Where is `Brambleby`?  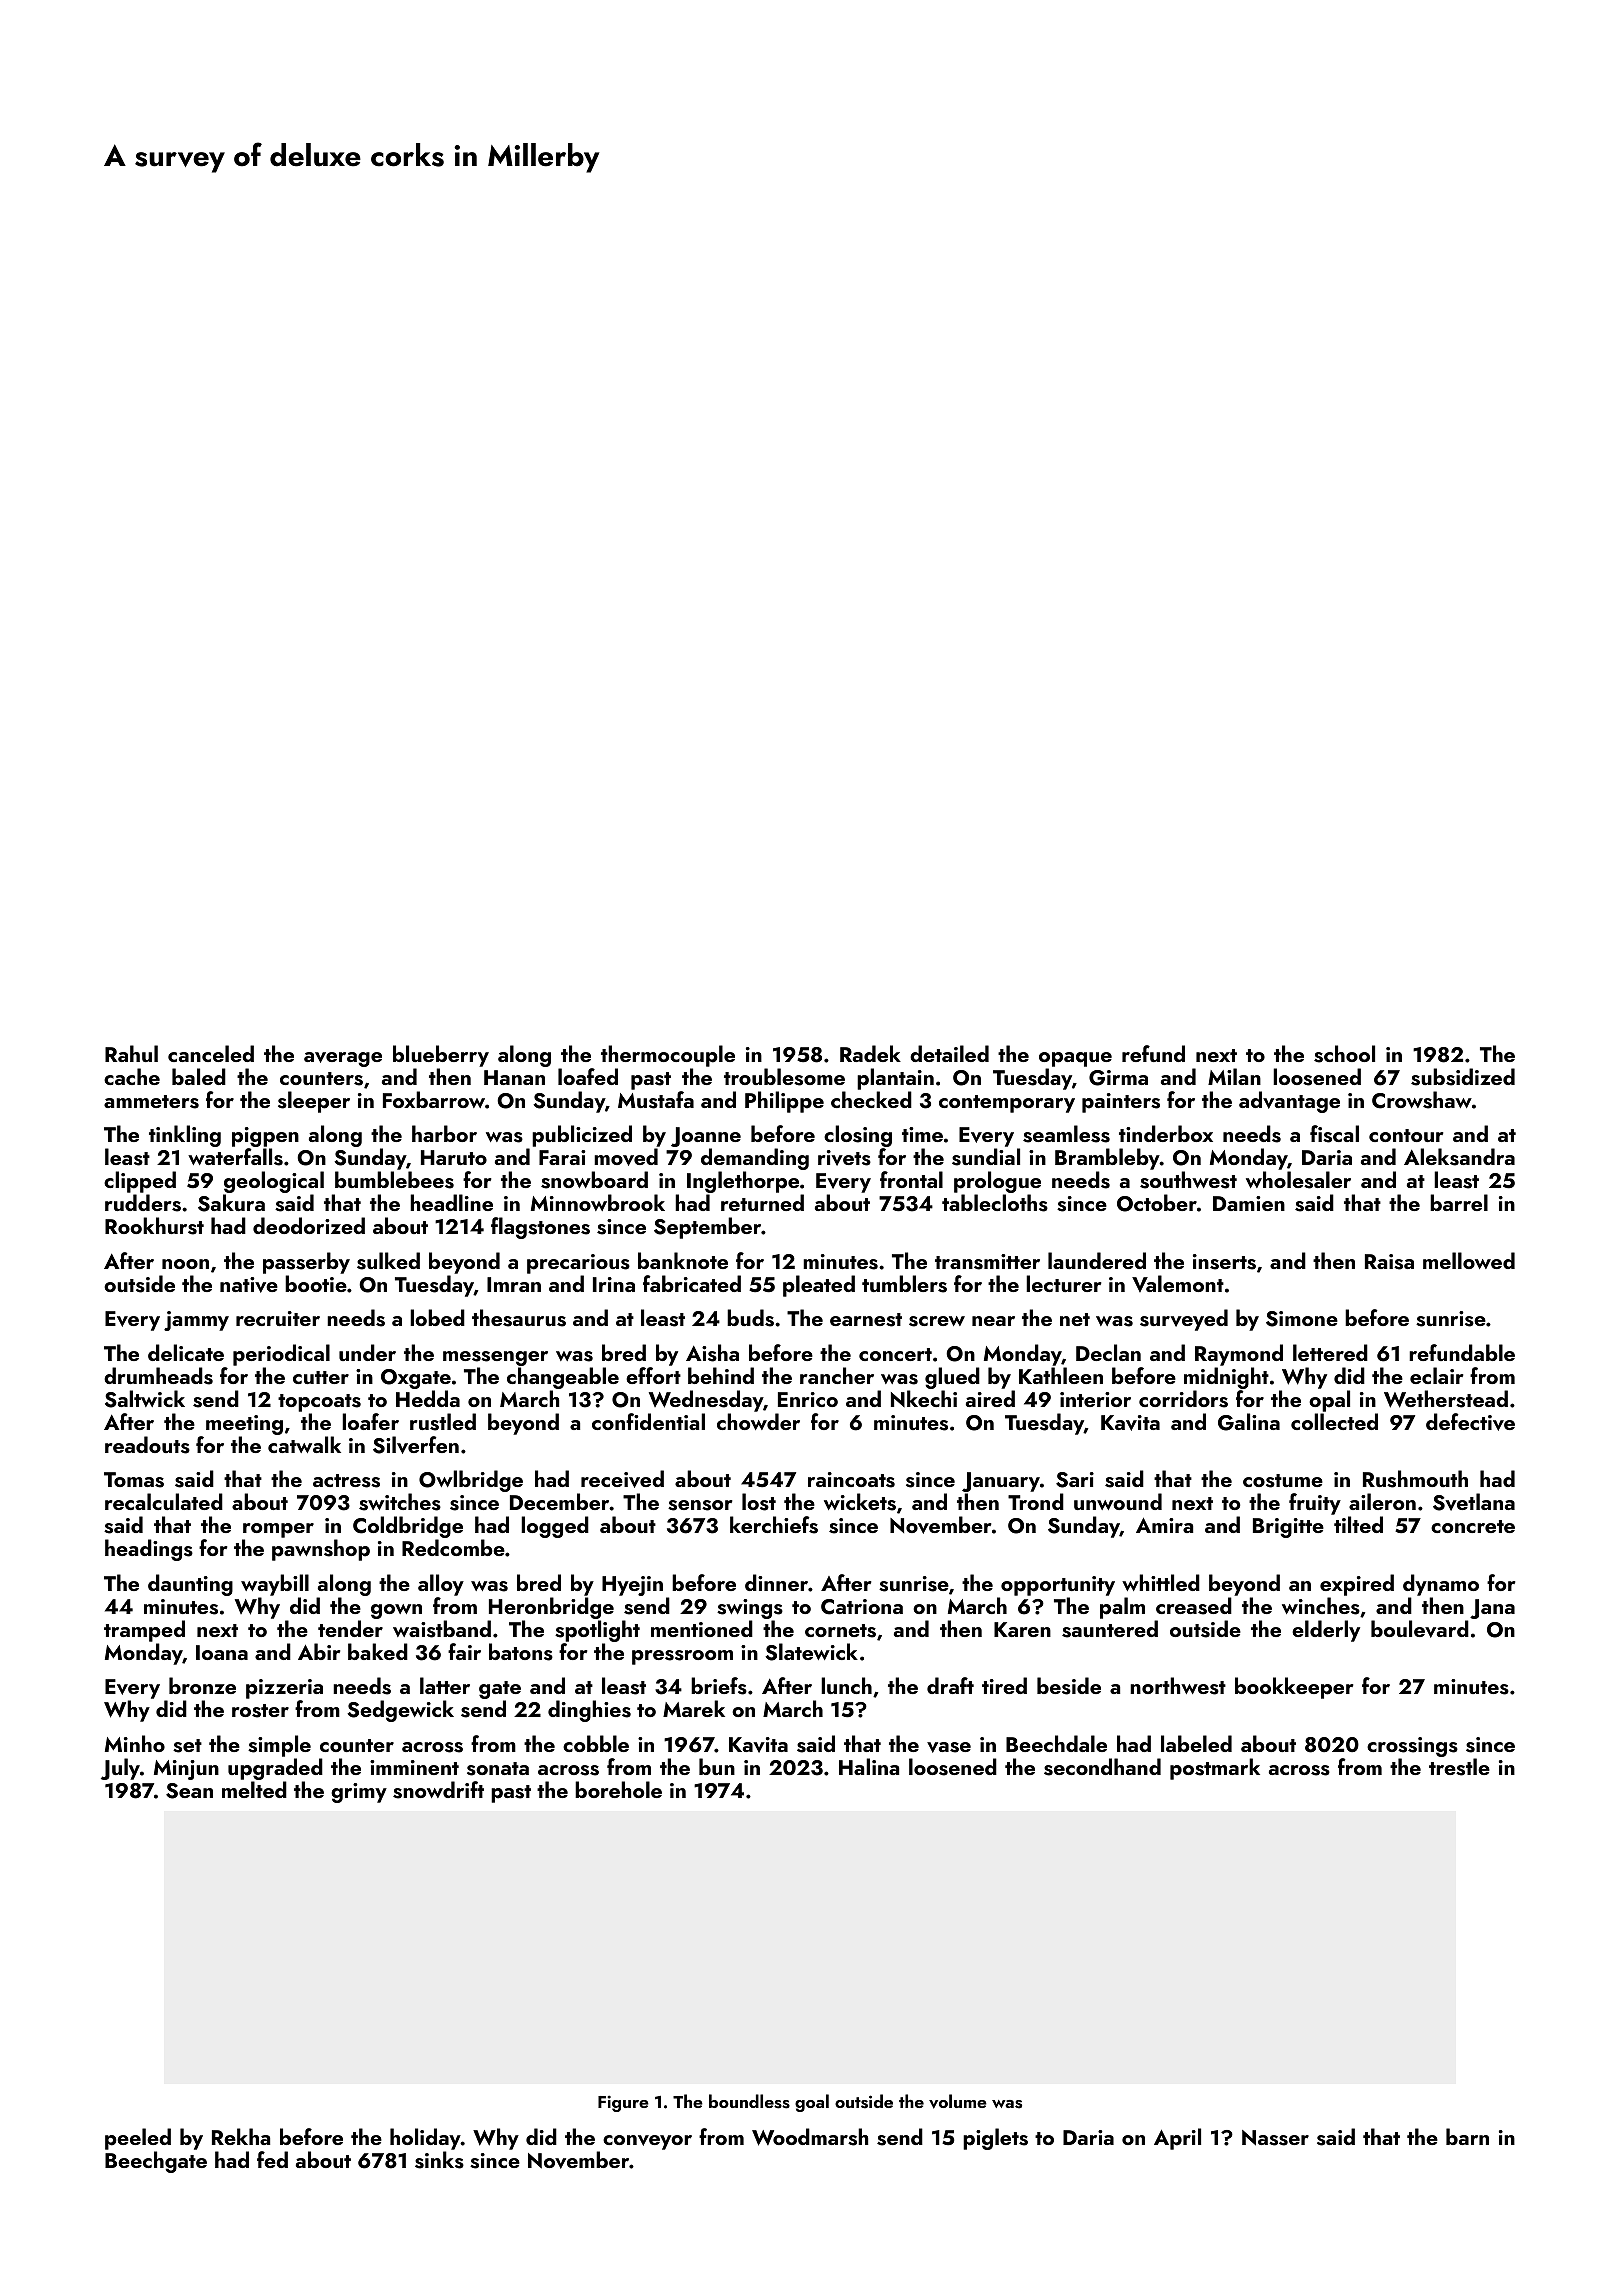 Brambleby is located at coordinates (1107, 1159).
